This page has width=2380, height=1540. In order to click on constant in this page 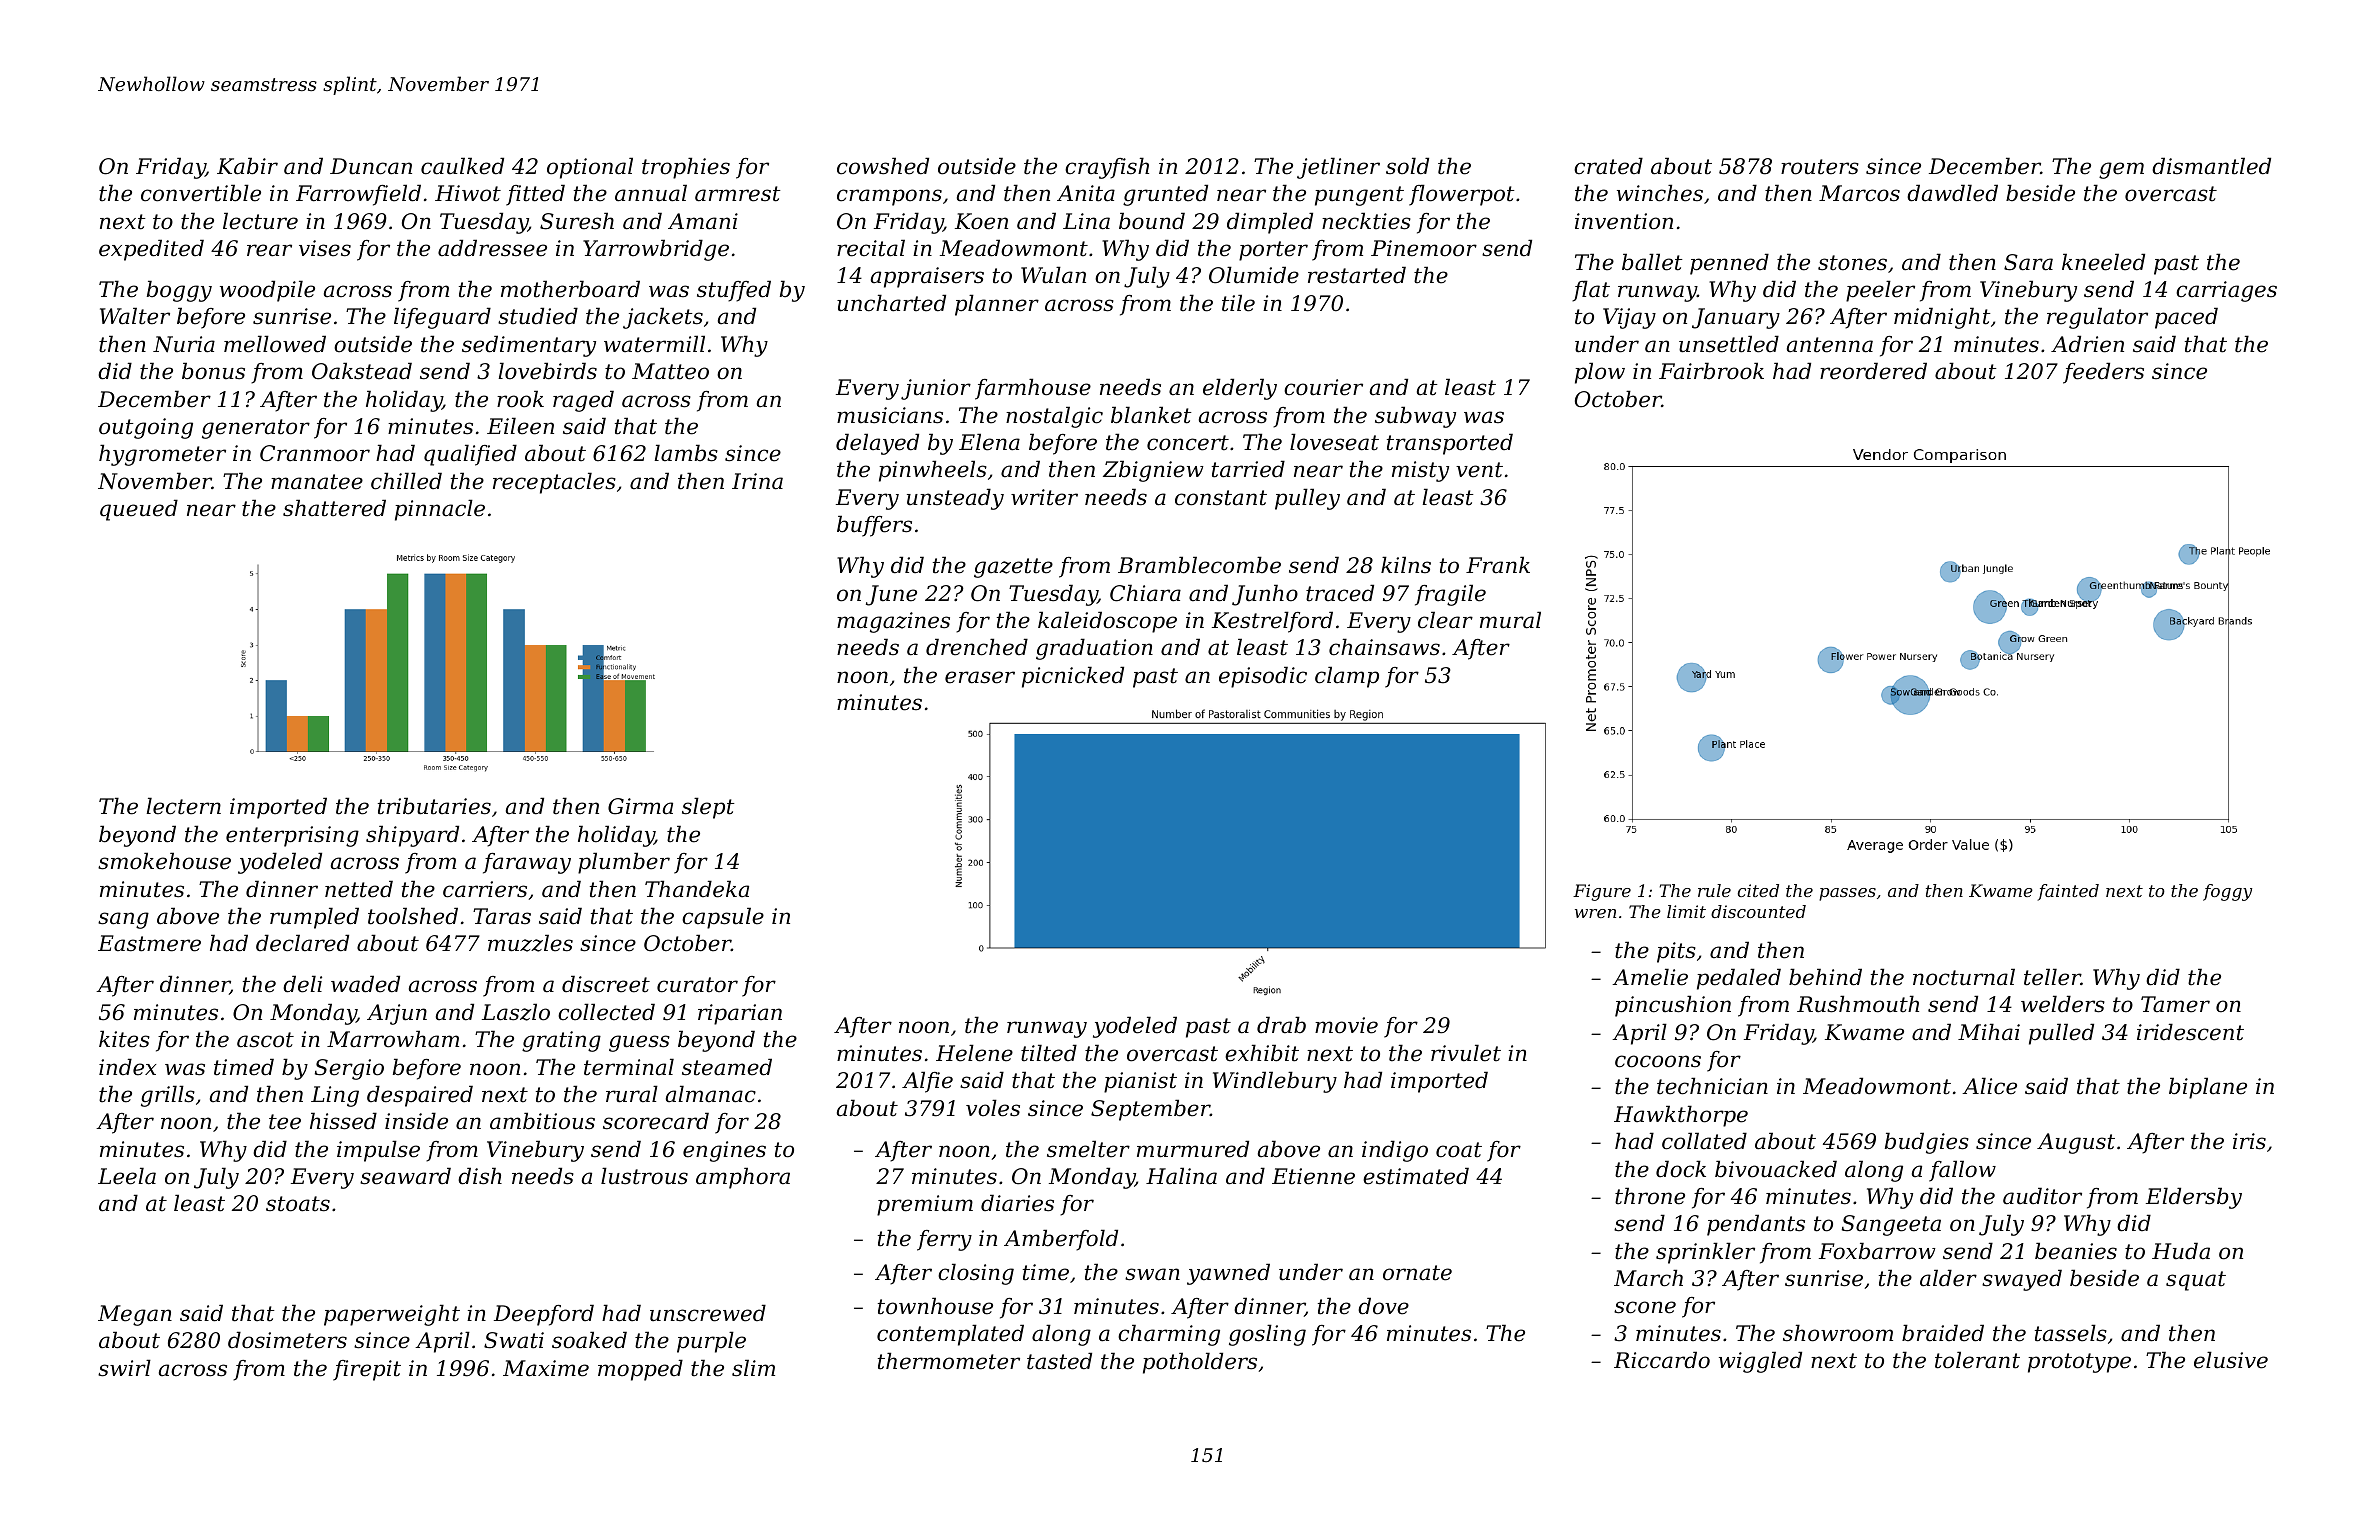, I will do `click(1221, 498)`.
